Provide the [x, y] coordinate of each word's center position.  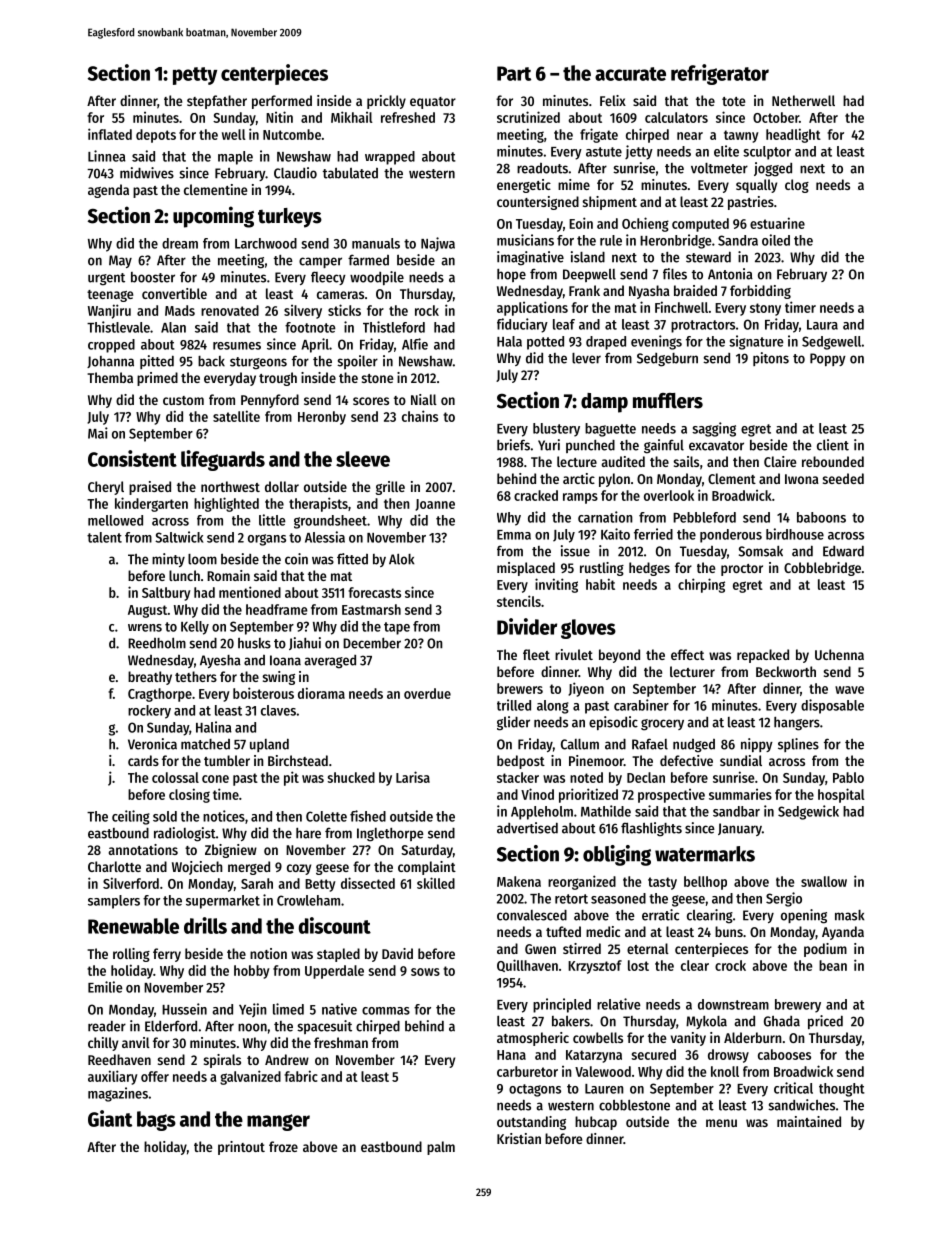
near [690, 136]
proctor [742, 570]
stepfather [217, 102]
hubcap [596, 1123]
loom [202, 559]
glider [513, 723]
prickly [386, 102]
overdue [427, 693]
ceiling [131, 817]
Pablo [848, 777]
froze [283, 1146]
